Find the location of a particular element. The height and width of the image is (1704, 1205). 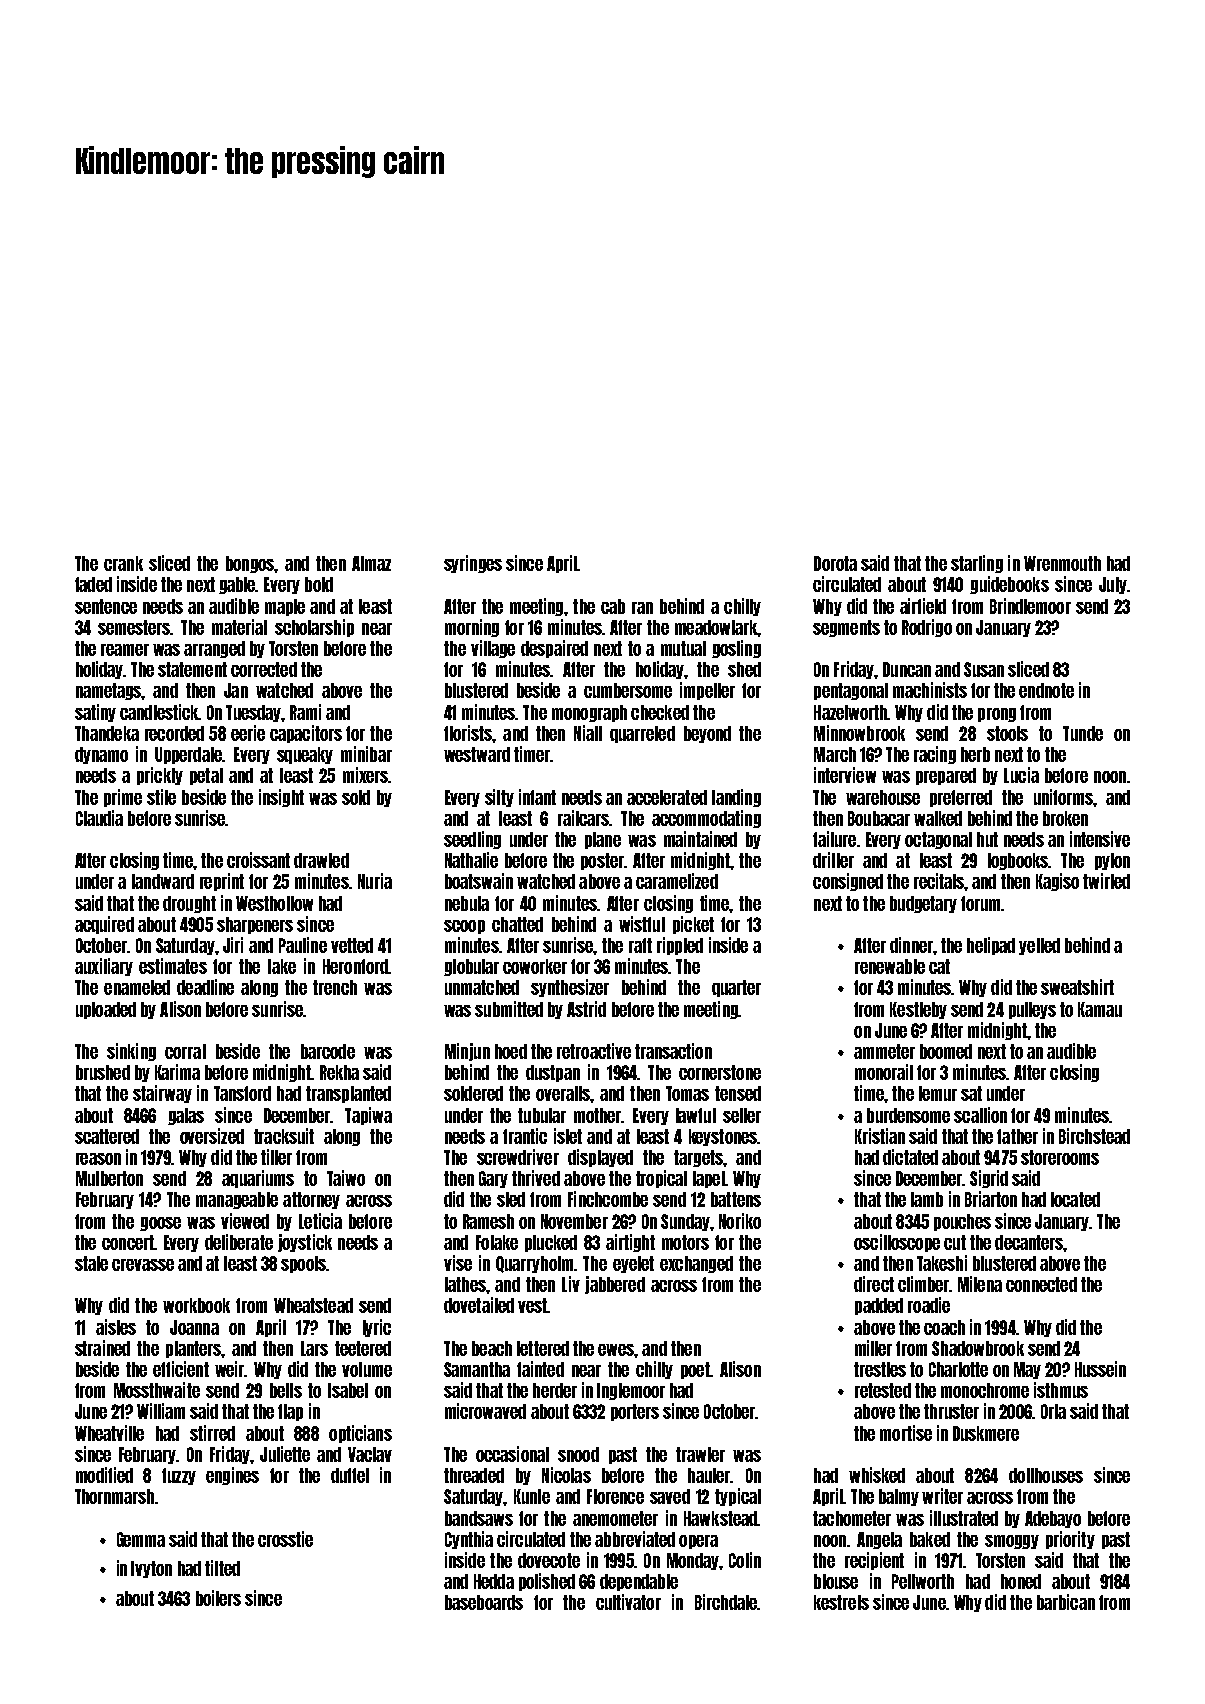

monograph is located at coordinates (589, 713).
